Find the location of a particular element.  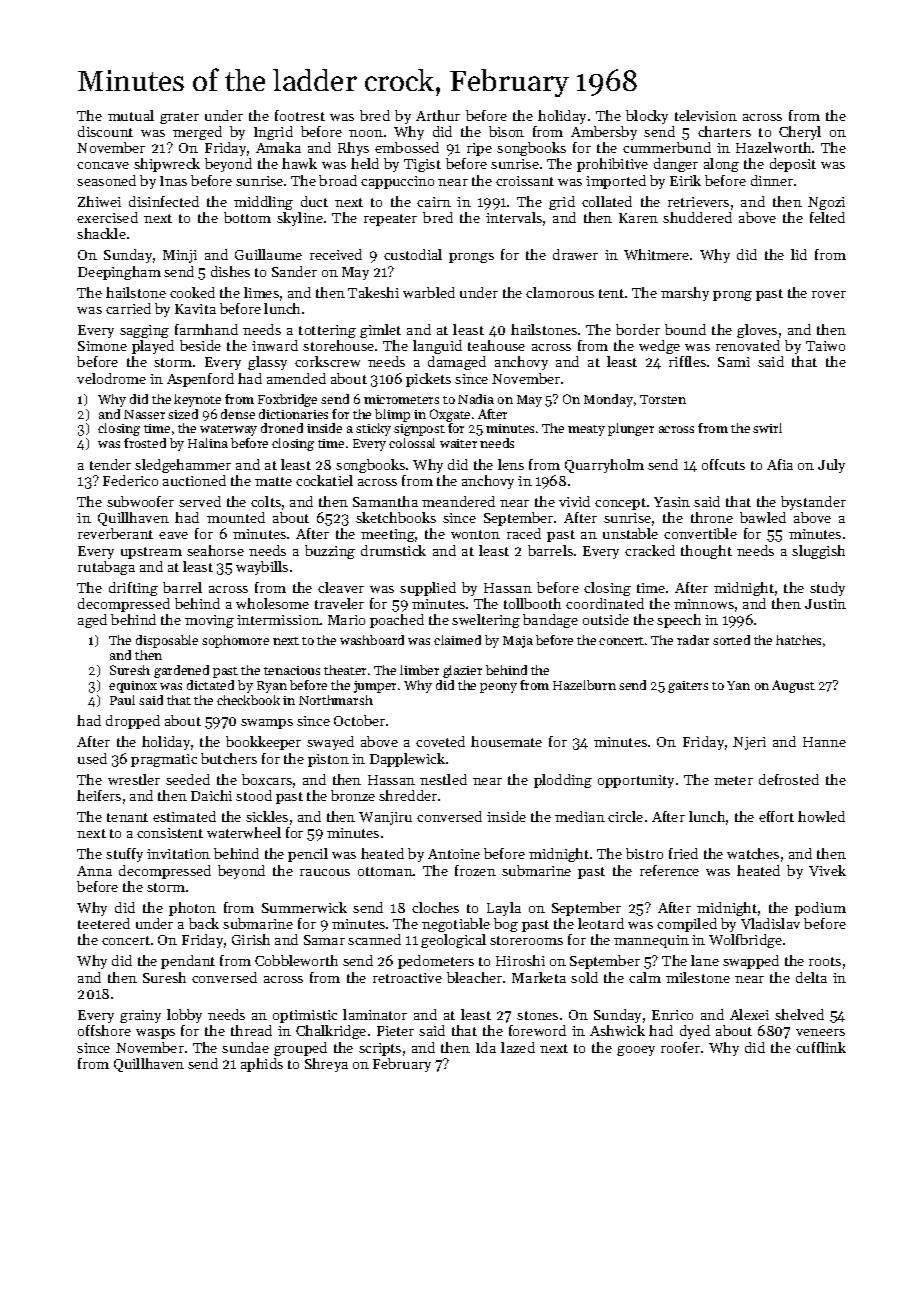

Zhiwei is located at coordinates (99, 201).
